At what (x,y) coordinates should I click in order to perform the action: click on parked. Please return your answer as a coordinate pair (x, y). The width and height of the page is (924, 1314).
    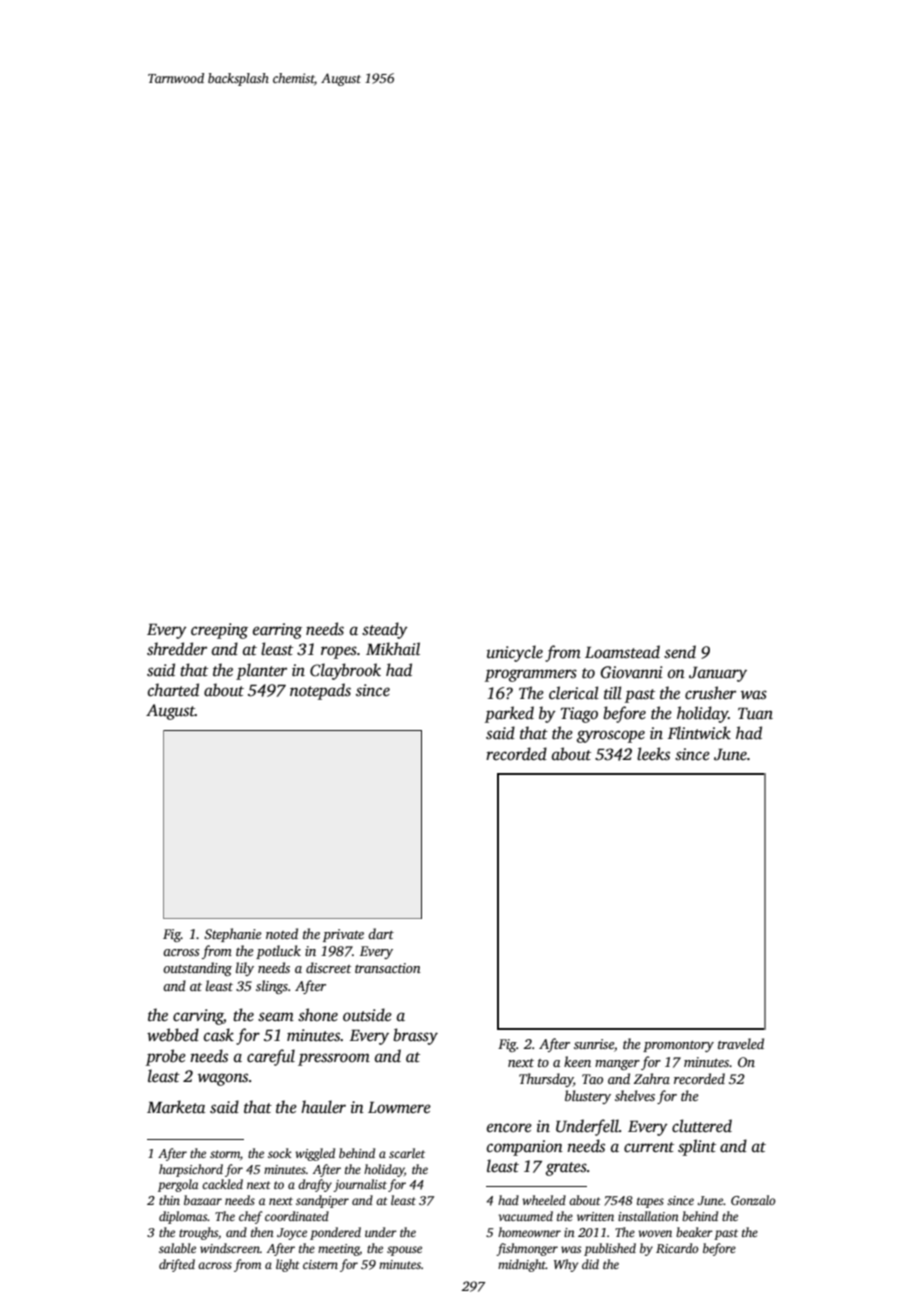
    Looking at the image, I should click on (509, 714).
